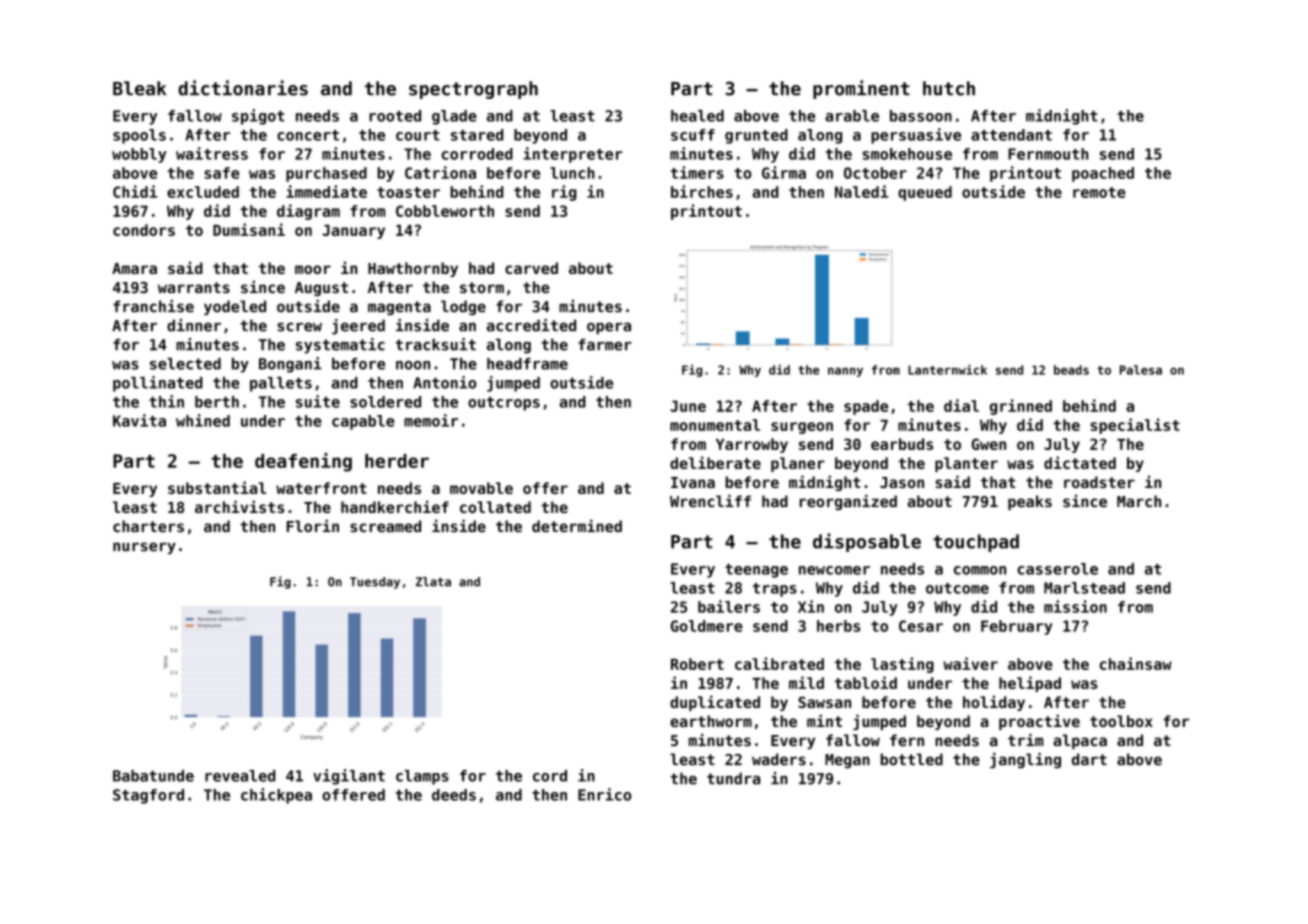 The width and height of the image is (1308, 924). Describe the element at coordinates (577, 525) in the image. I see `determined` at that location.
